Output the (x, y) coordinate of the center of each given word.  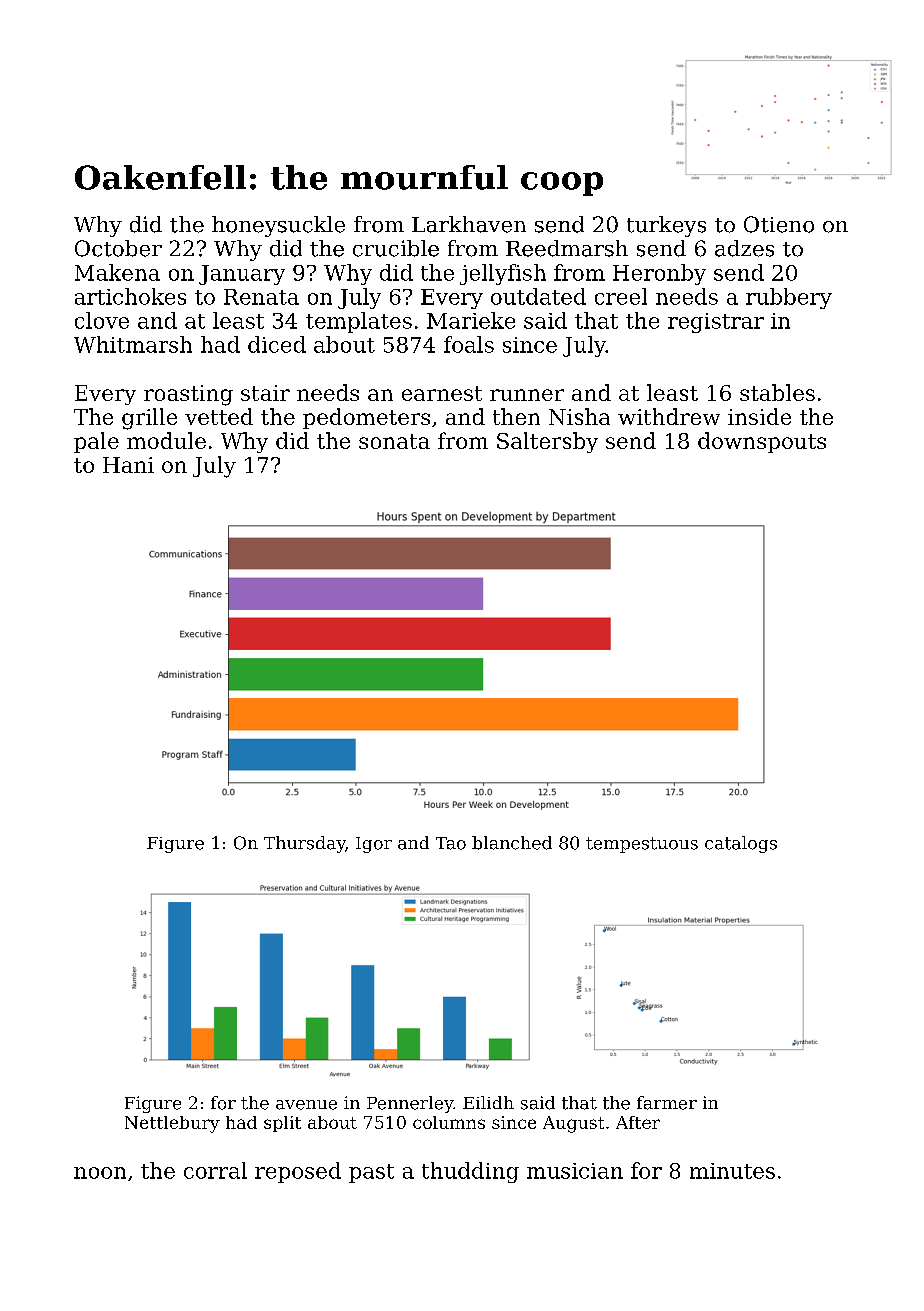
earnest (442, 393)
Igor (374, 845)
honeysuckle (278, 226)
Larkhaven (469, 224)
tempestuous (642, 845)
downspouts (762, 442)
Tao (451, 843)
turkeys (666, 226)
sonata (394, 441)
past (371, 1173)
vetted (219, 416)
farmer (667, 1103)
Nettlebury (172, 1124)
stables (777, 392)
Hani (128, 465)
